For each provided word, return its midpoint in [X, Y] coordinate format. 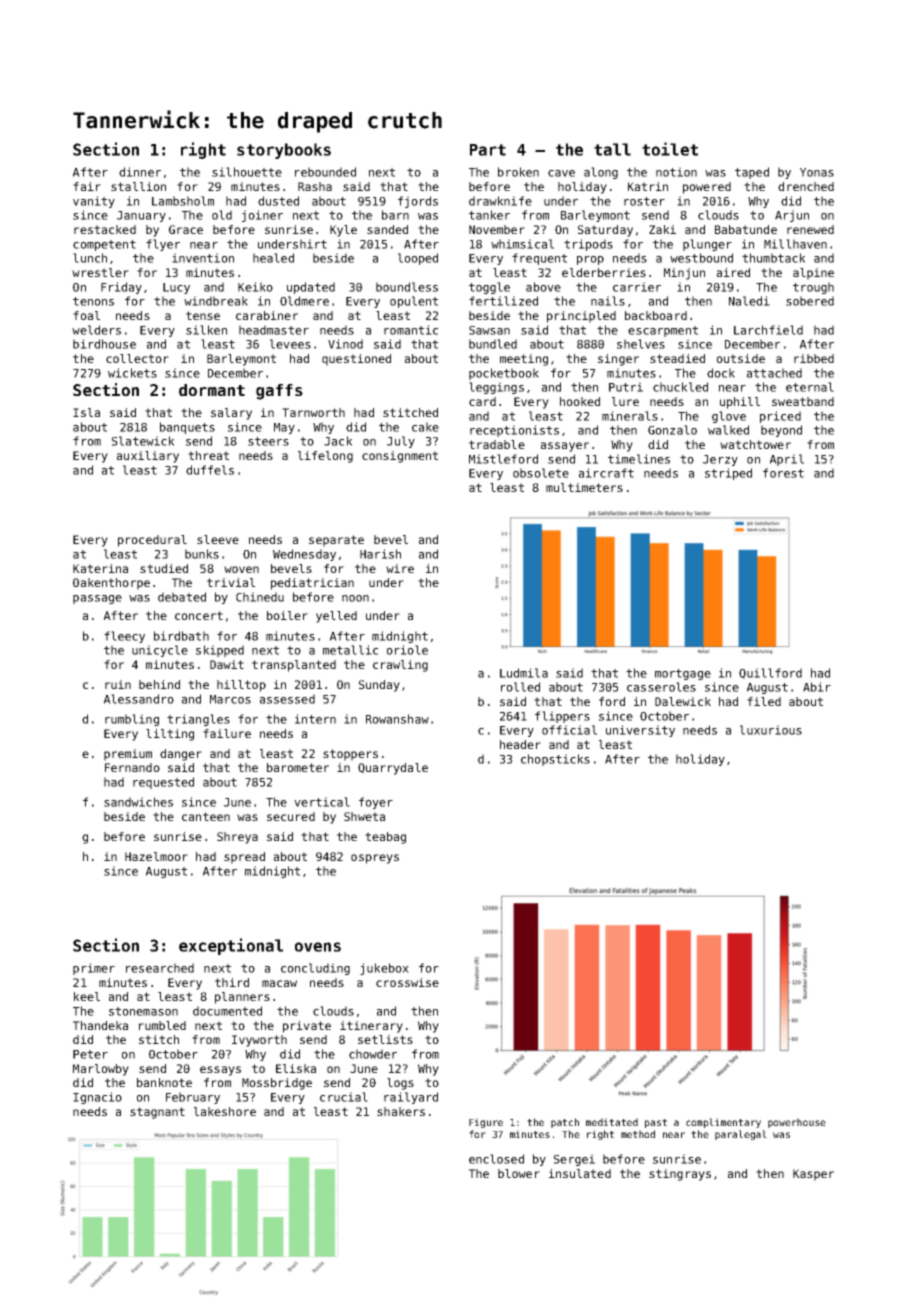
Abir [817, 687]
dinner [140, 172]
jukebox [384, 969]
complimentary [723, 1123]
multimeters [584, 487]
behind [159, 684]
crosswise [407, 982]
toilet [670, 149]
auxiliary [148, 457]
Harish [380, 554]
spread [244, 858]
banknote [164, 1082]
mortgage [683, 674]
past [656, 1123]
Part [488, 150]
